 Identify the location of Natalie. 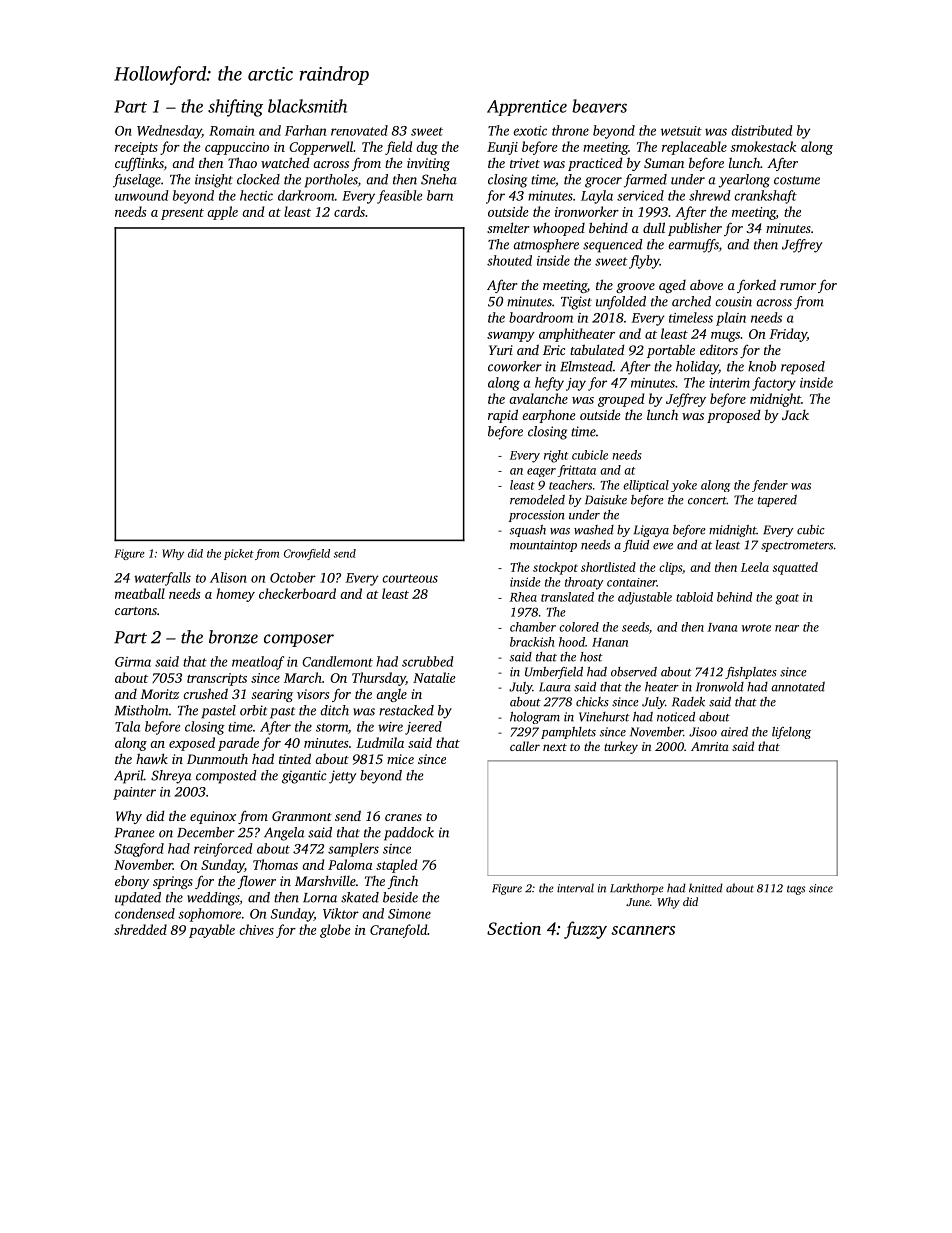
(434, 677).
